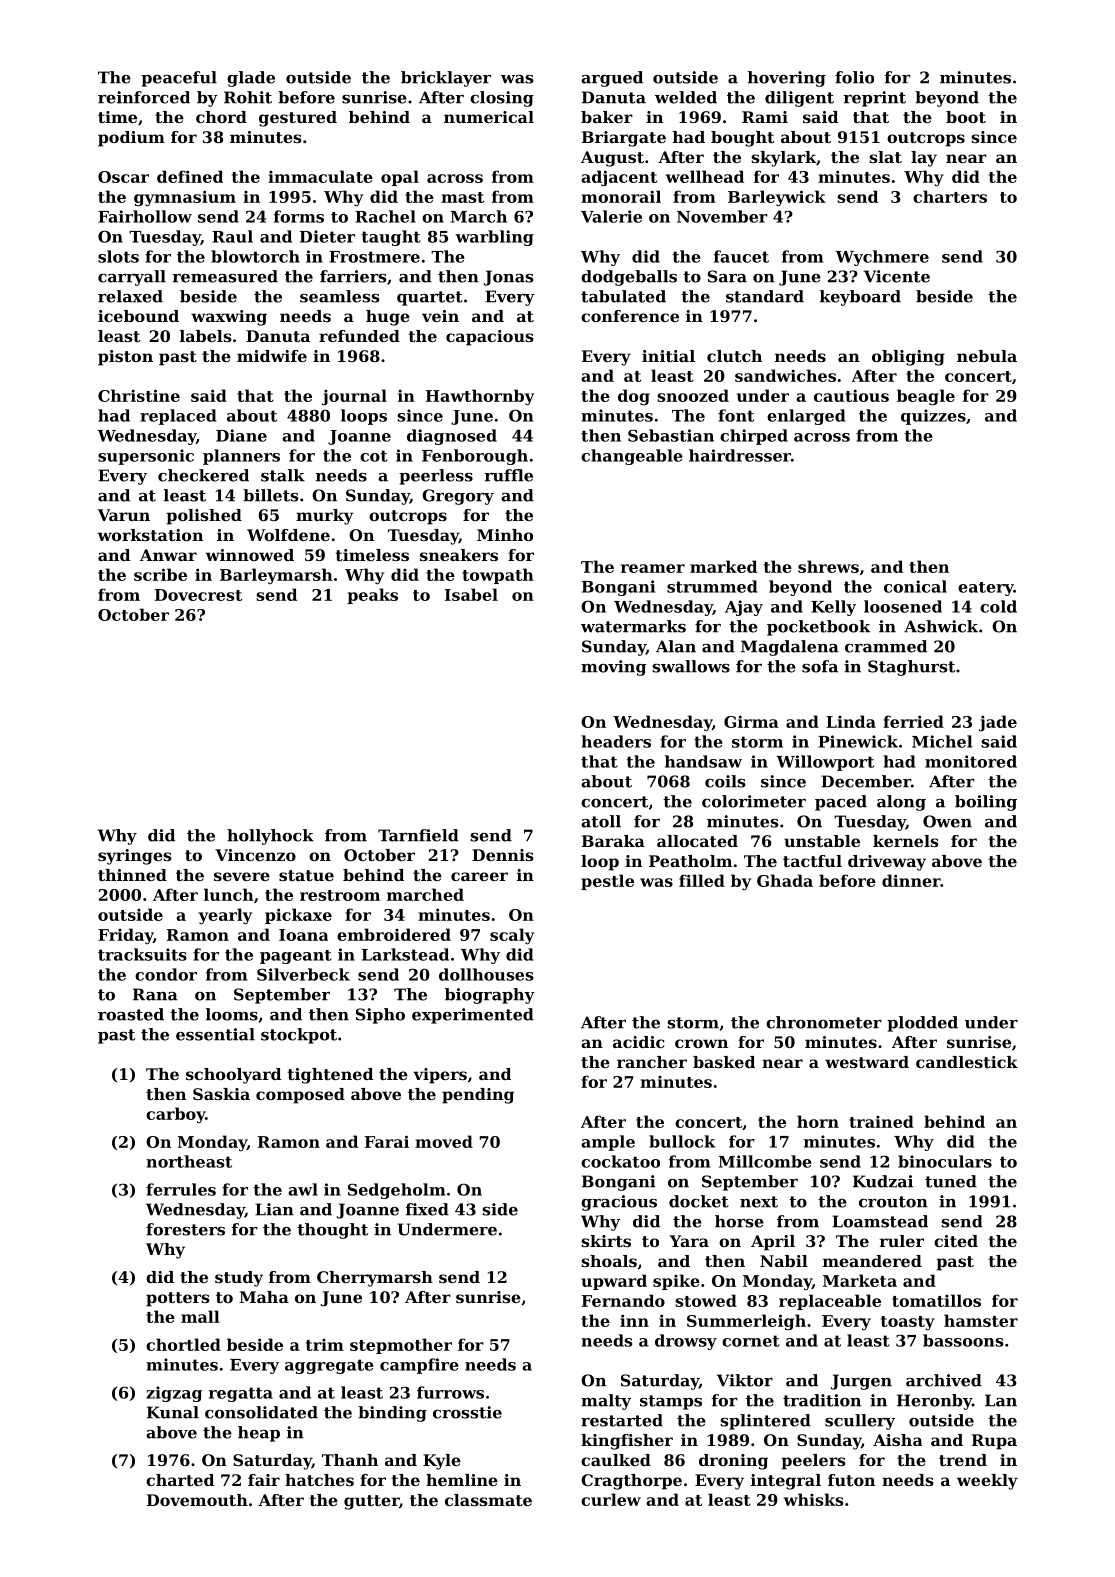 This screenshot has height=1577, width=1115. What do you see at coordinates (325, 517) in the screenshot?
I see `murky` at bounding box center [325, 517].
